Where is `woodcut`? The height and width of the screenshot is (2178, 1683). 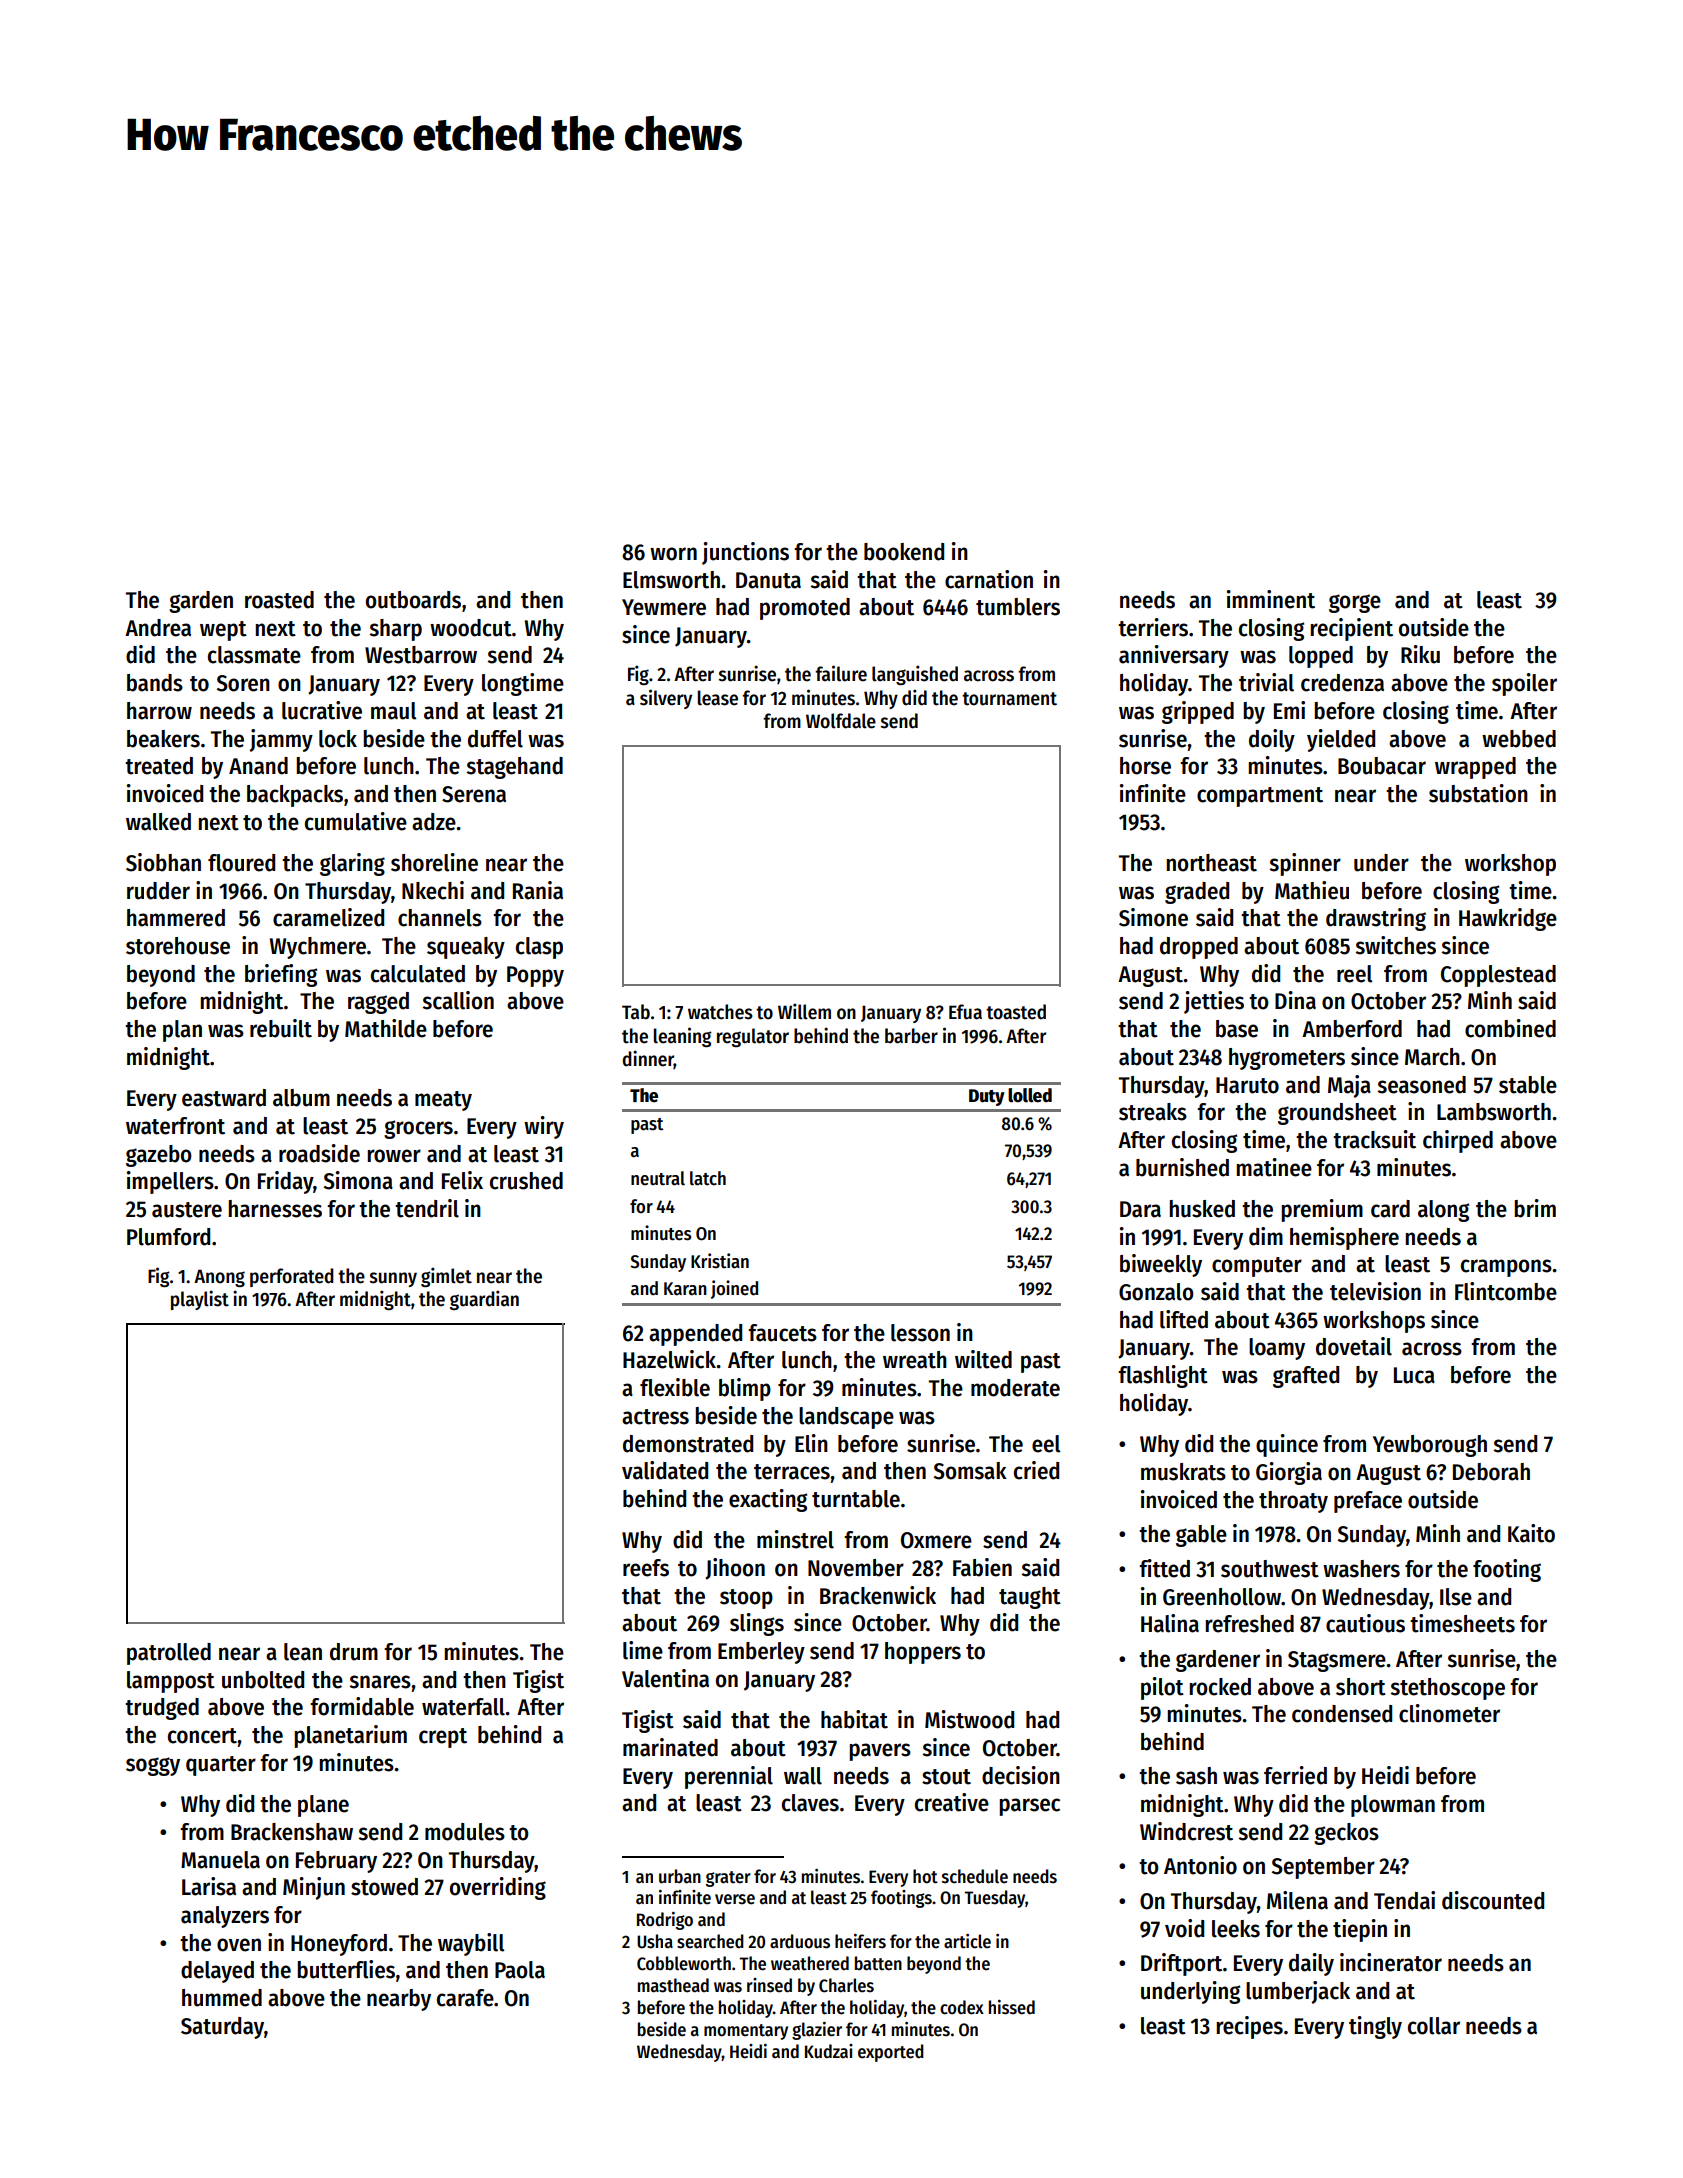
woodcut is located at coordinates (471, 628).
